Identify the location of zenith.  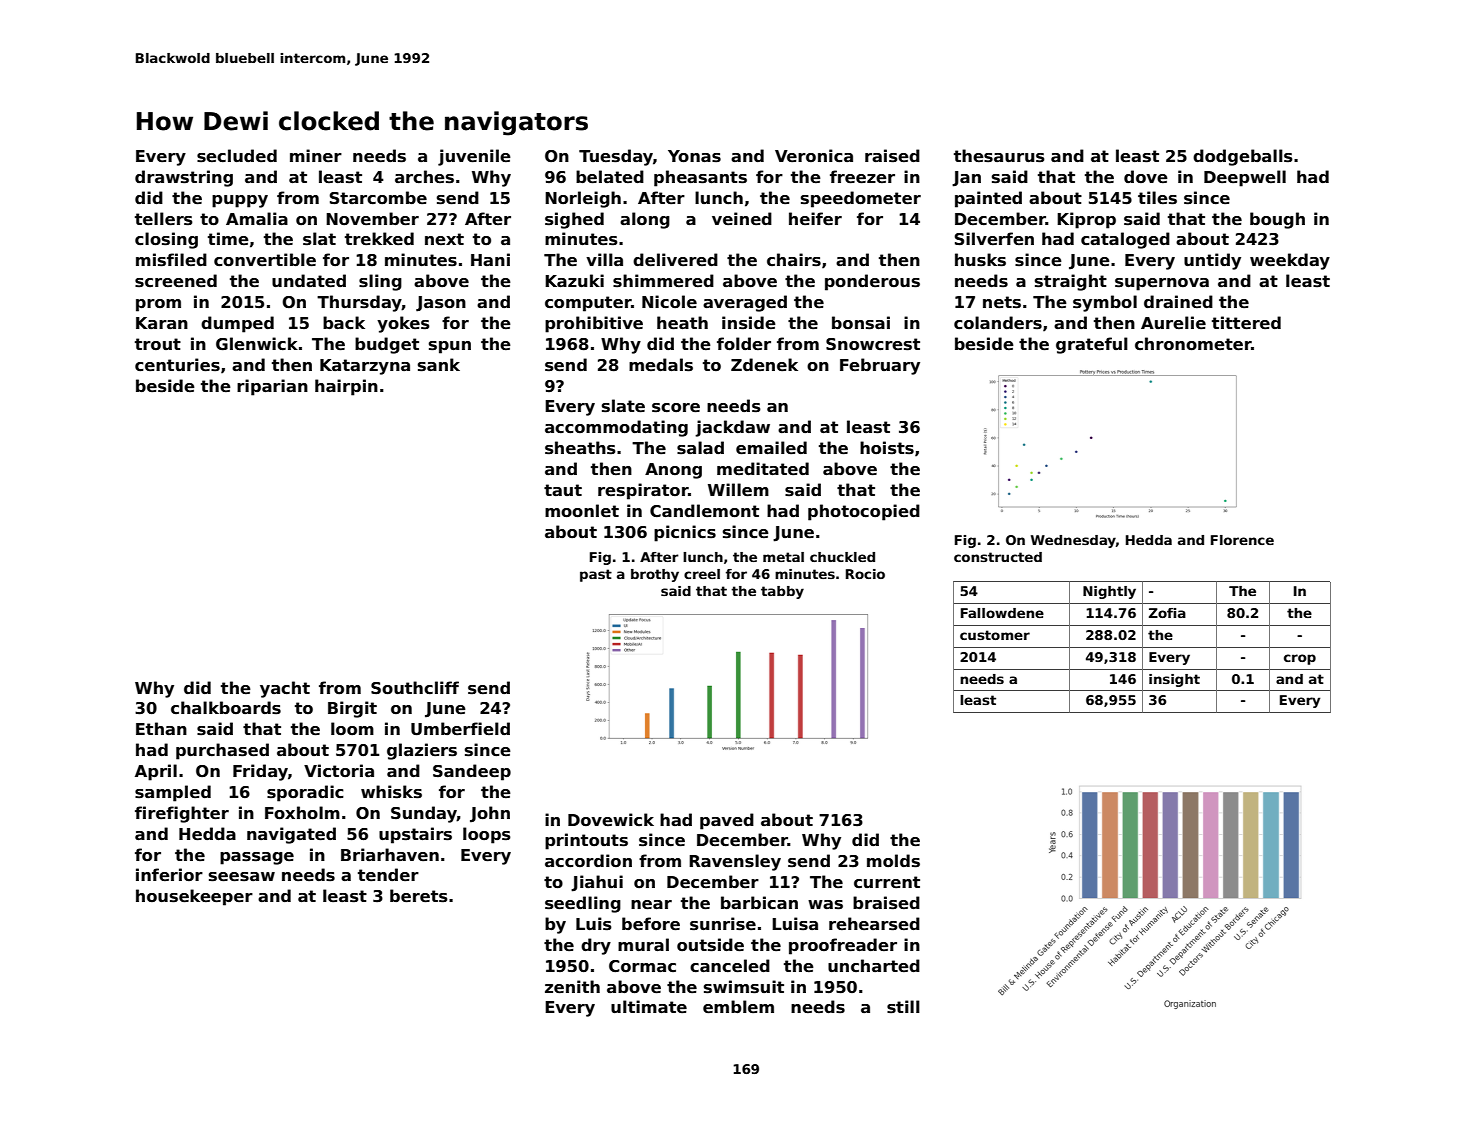
(572, 987).
